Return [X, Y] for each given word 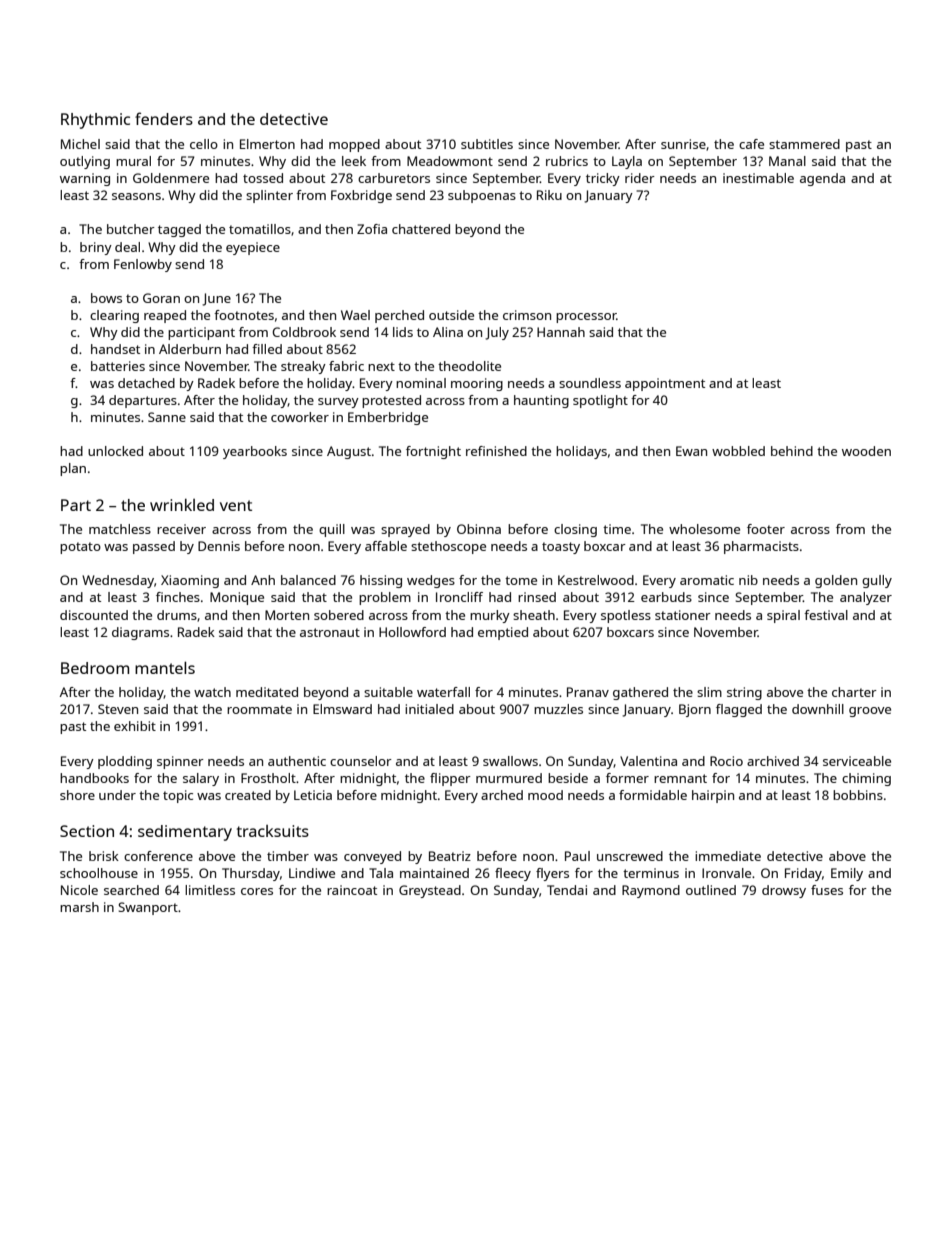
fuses [827, 890]
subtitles [487, 144]
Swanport [148, 908]
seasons [136, 196]
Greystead [430, 891]
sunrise [683, 144]
